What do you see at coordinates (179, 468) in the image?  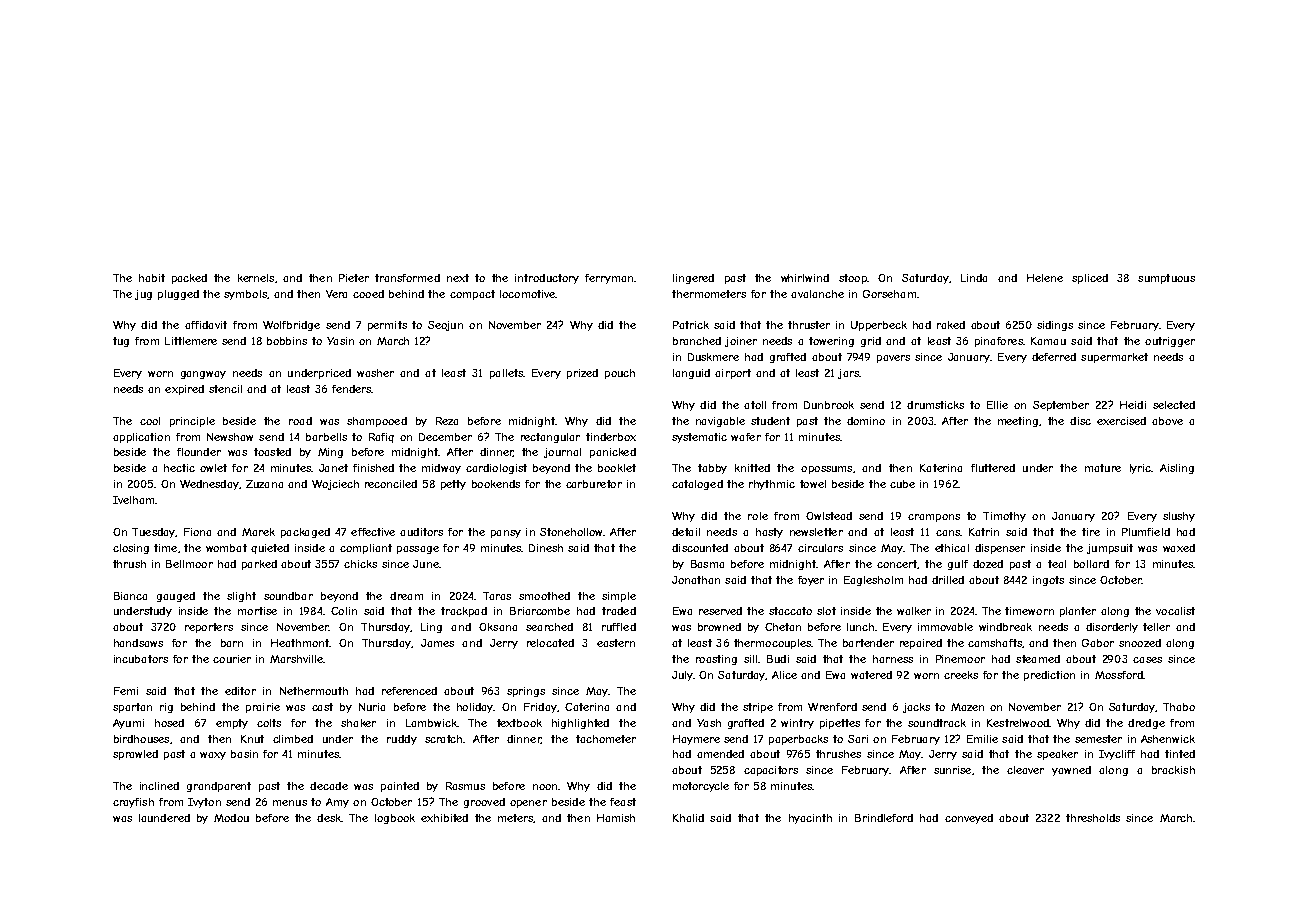 I see `hectic` at bounding box center [179, 468].
